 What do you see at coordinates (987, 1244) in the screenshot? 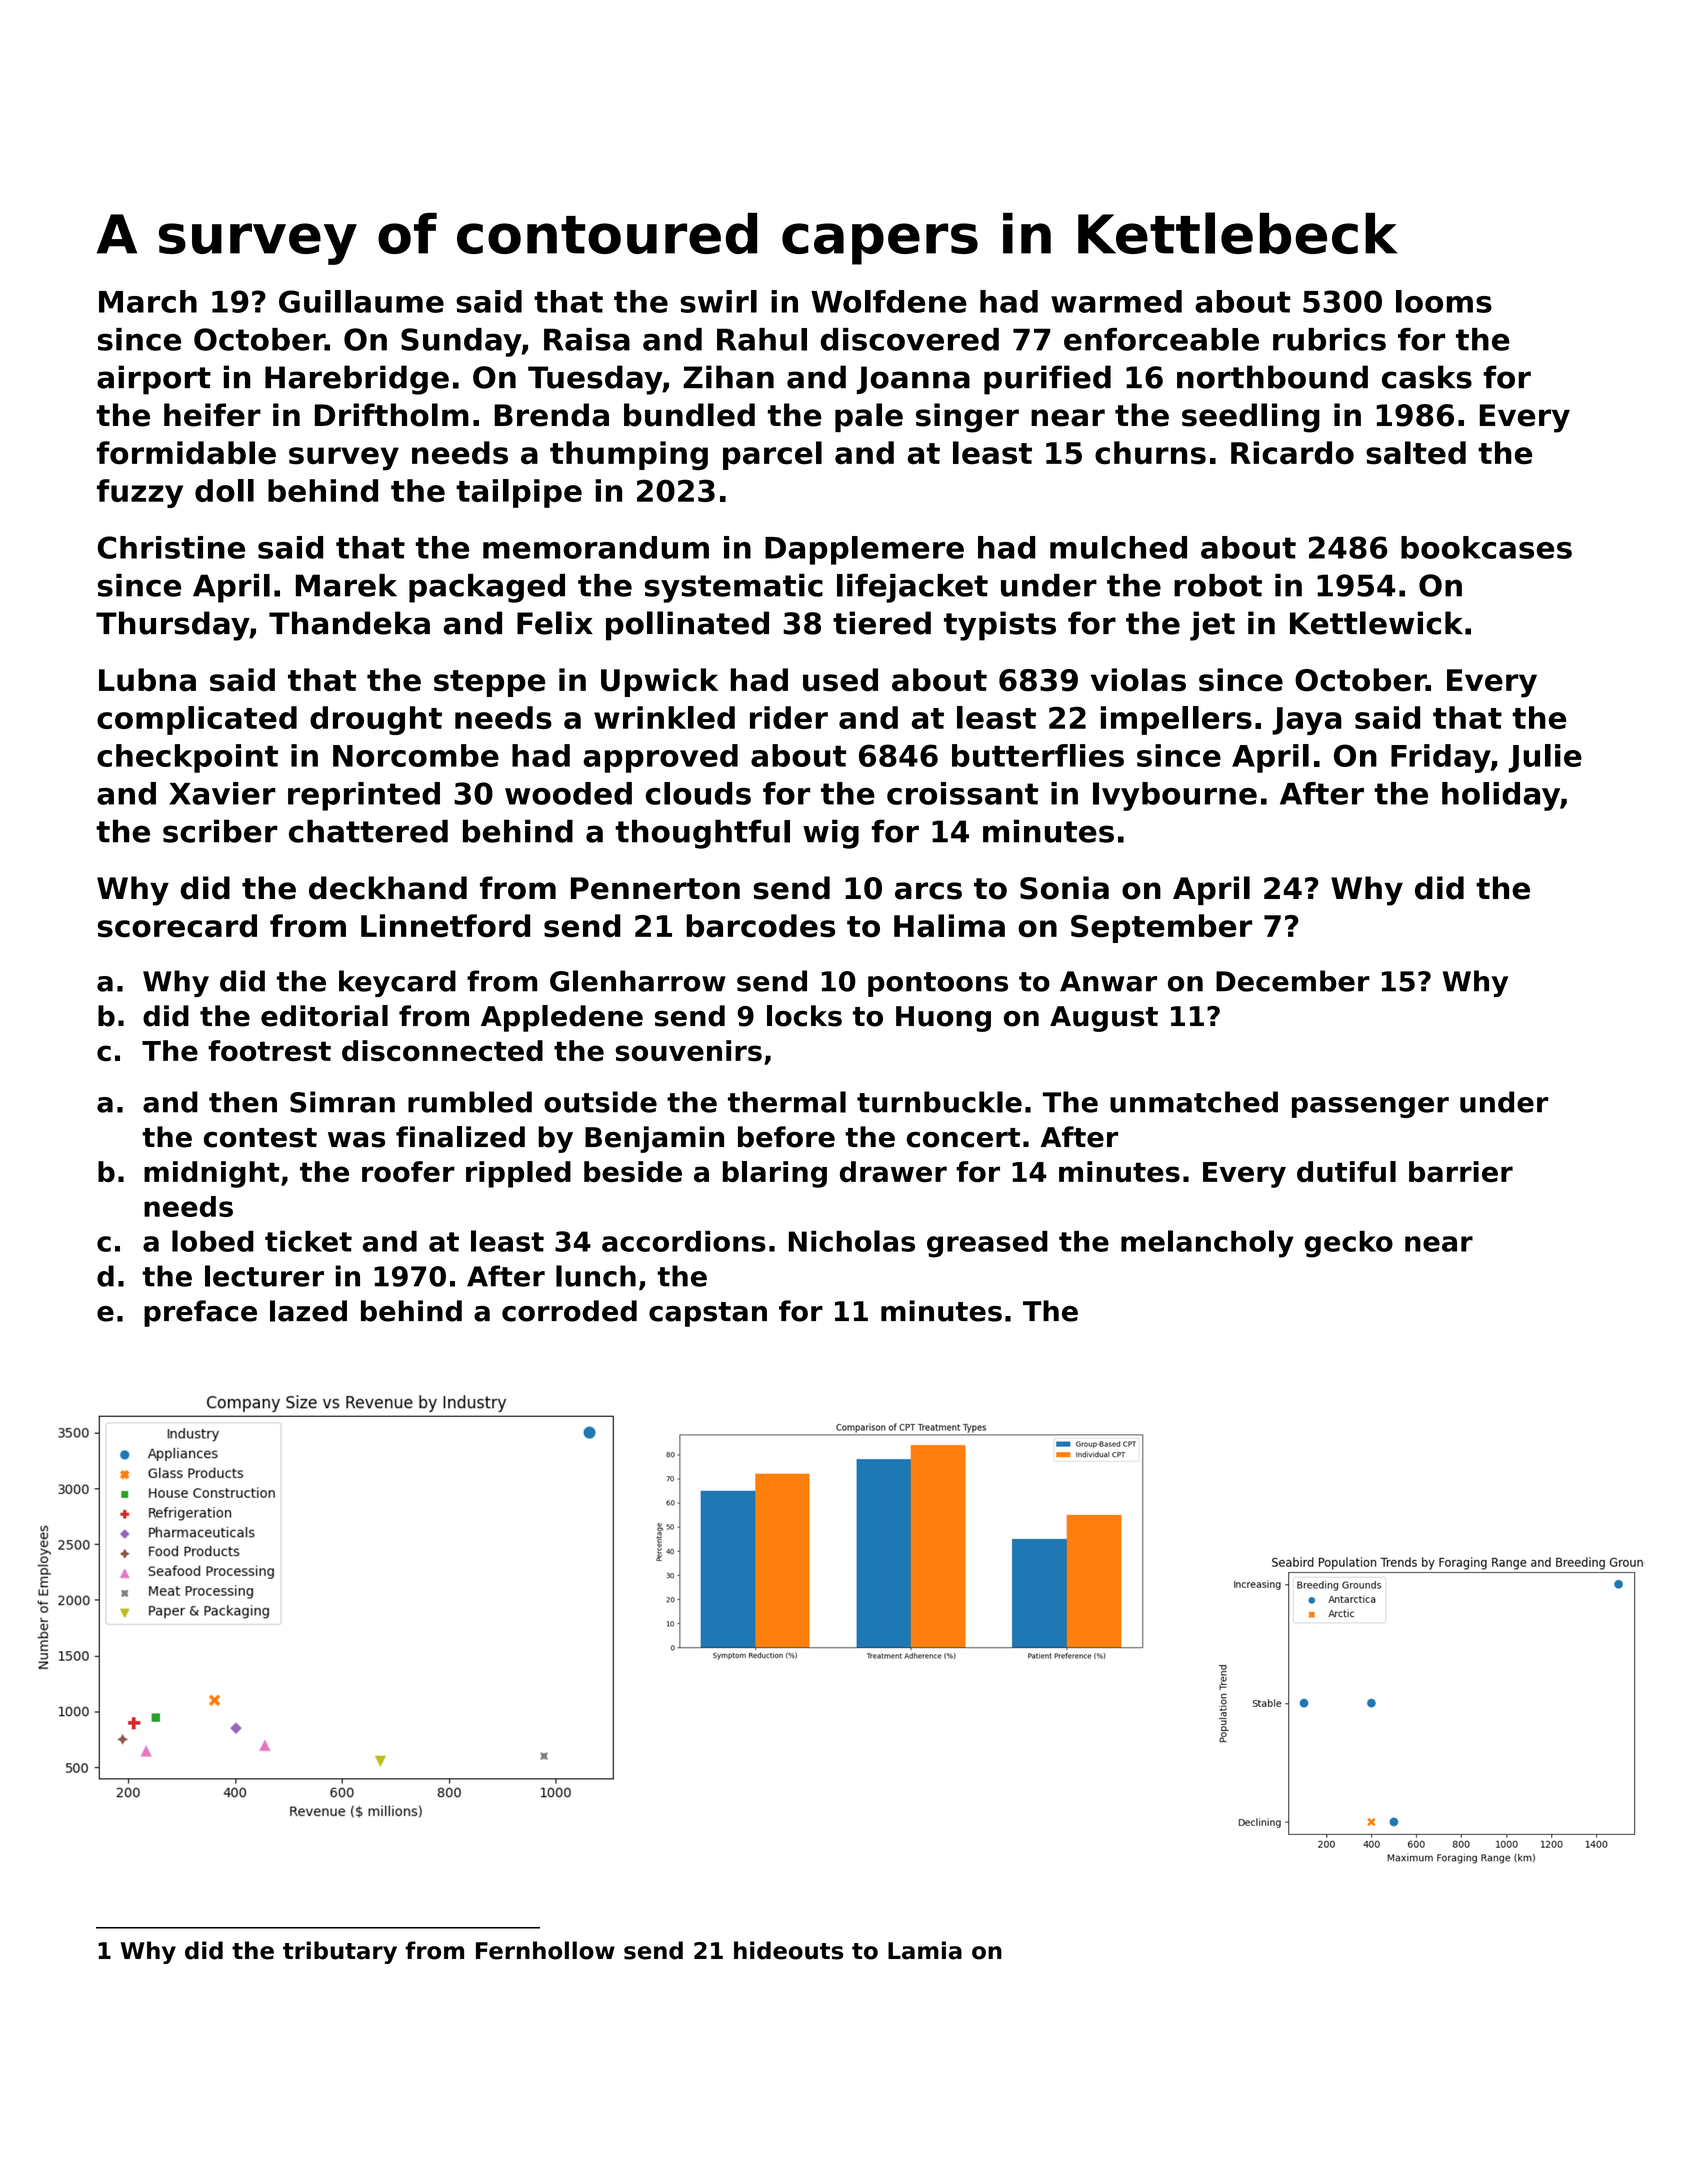
I see `greased` at bounding box center [987, 1244].
